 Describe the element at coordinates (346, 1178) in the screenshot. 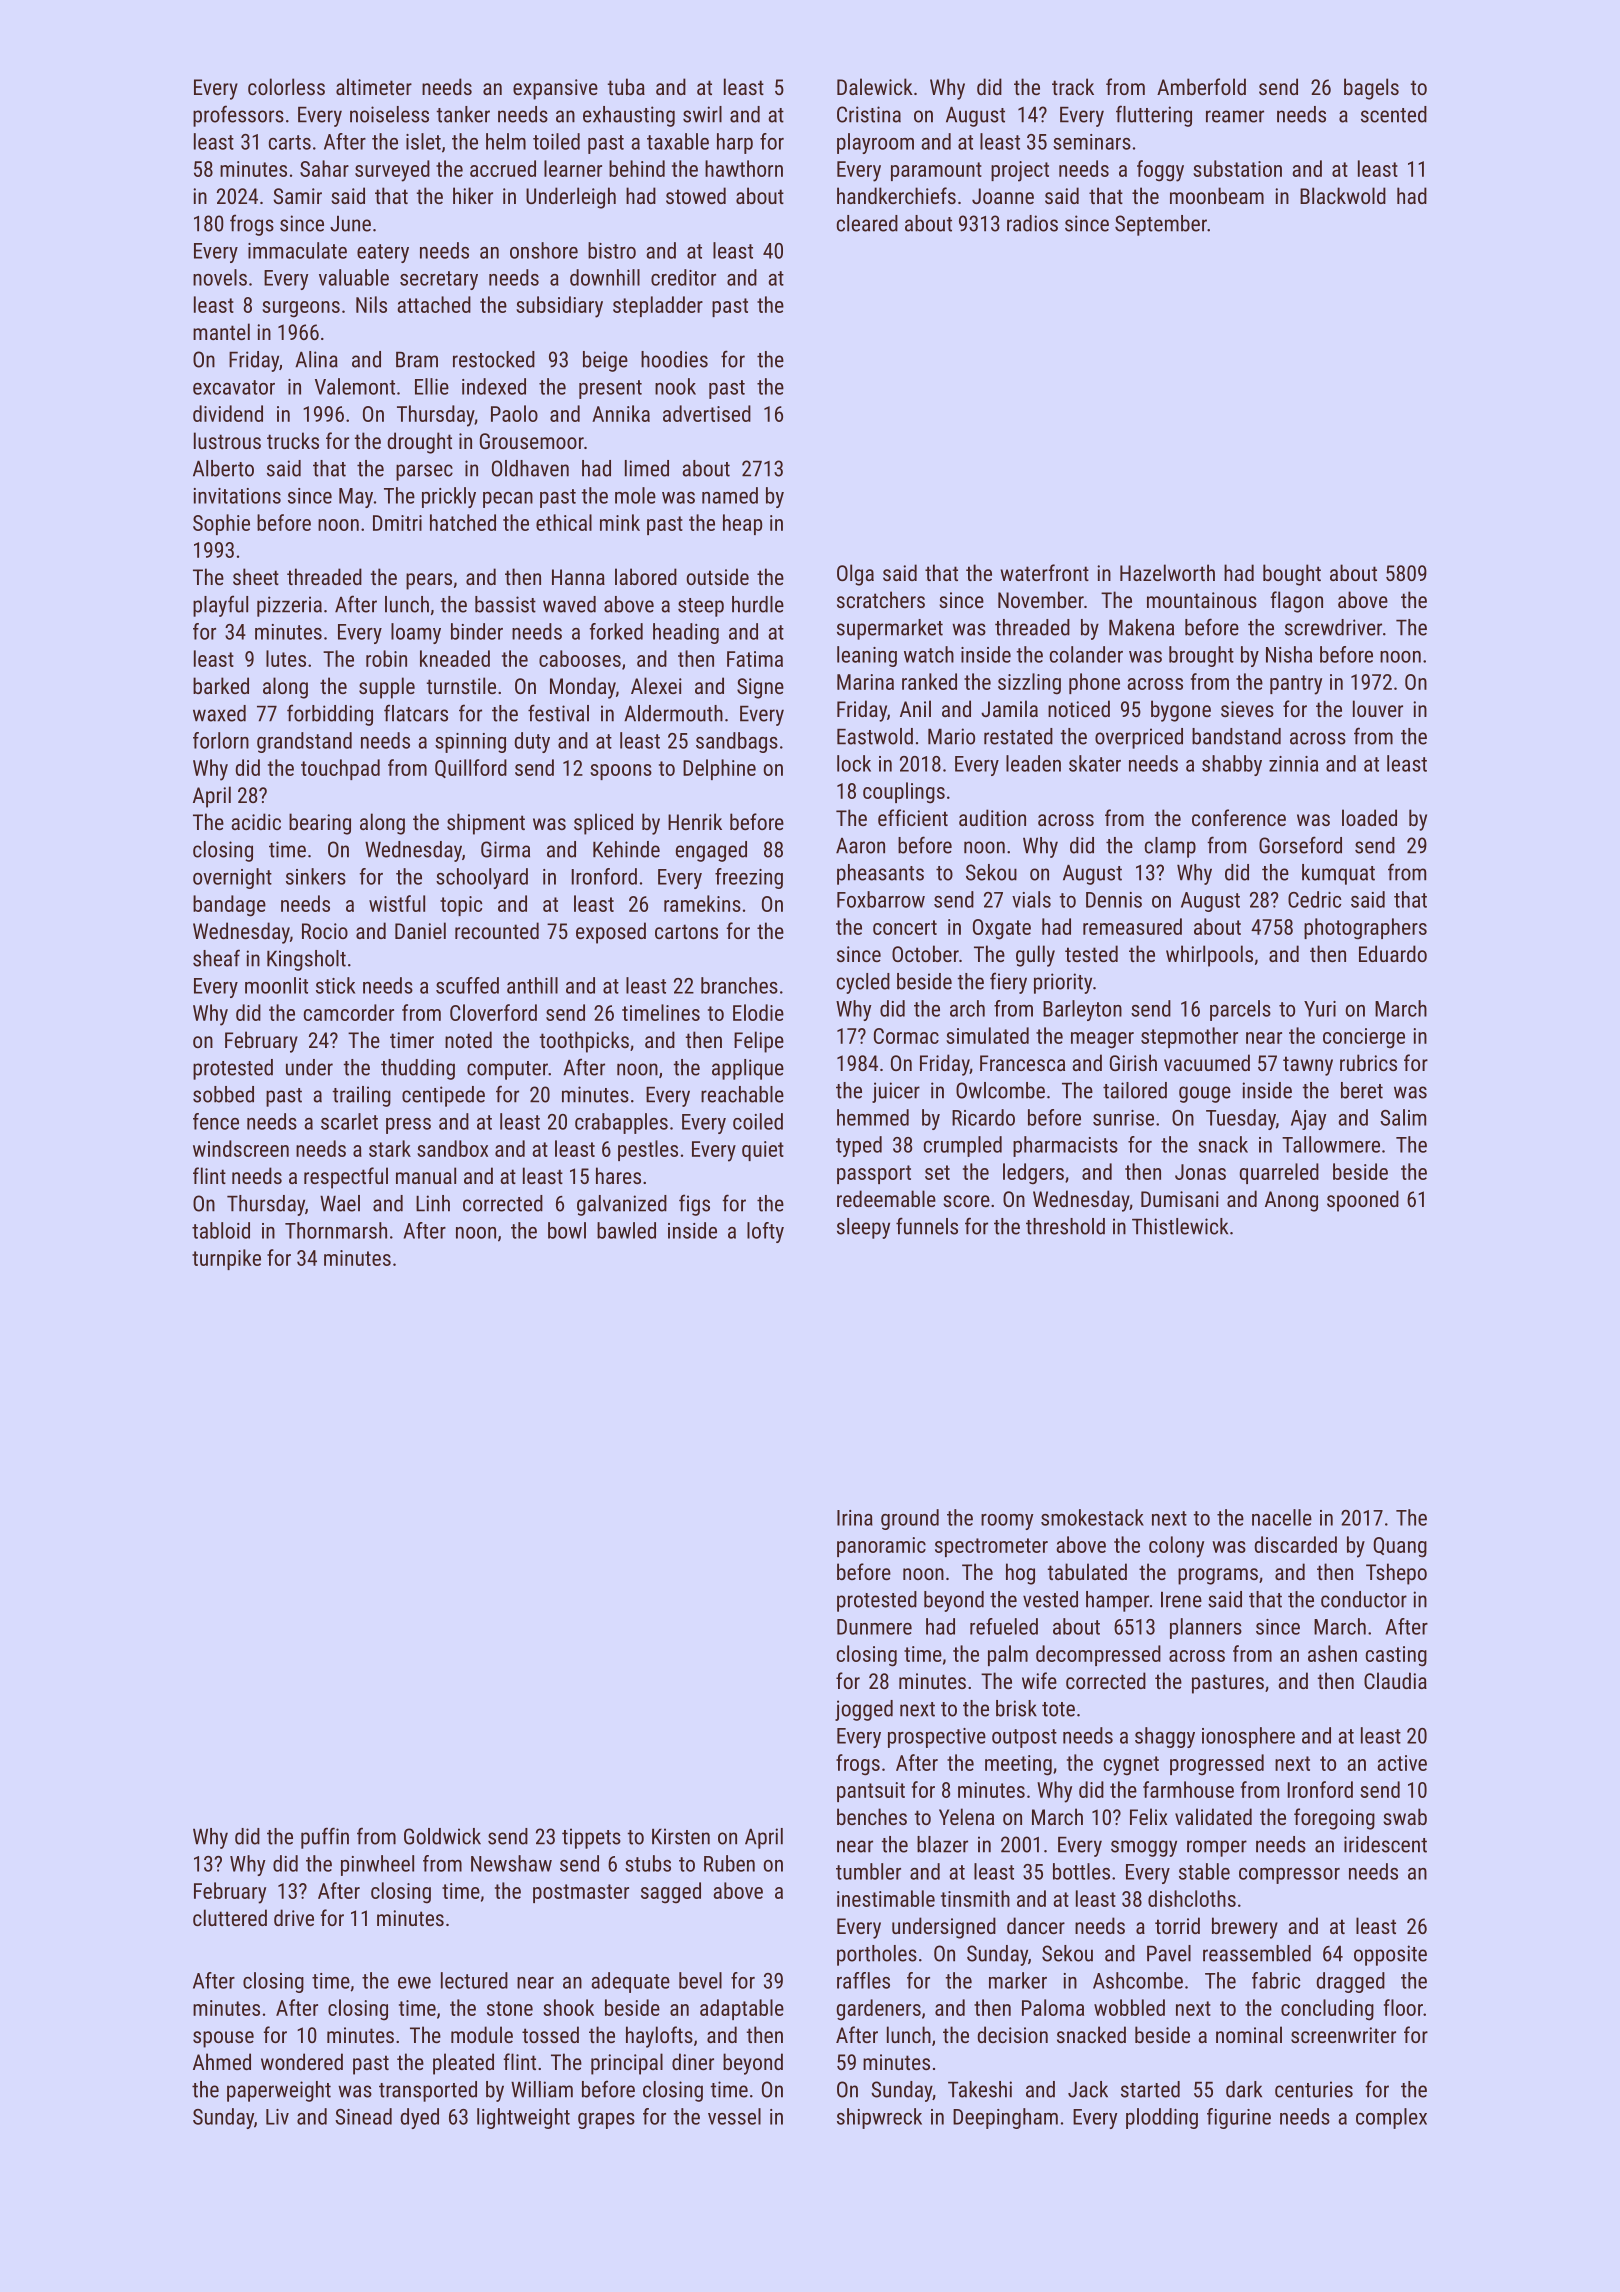

I see `respectful` at that location.
